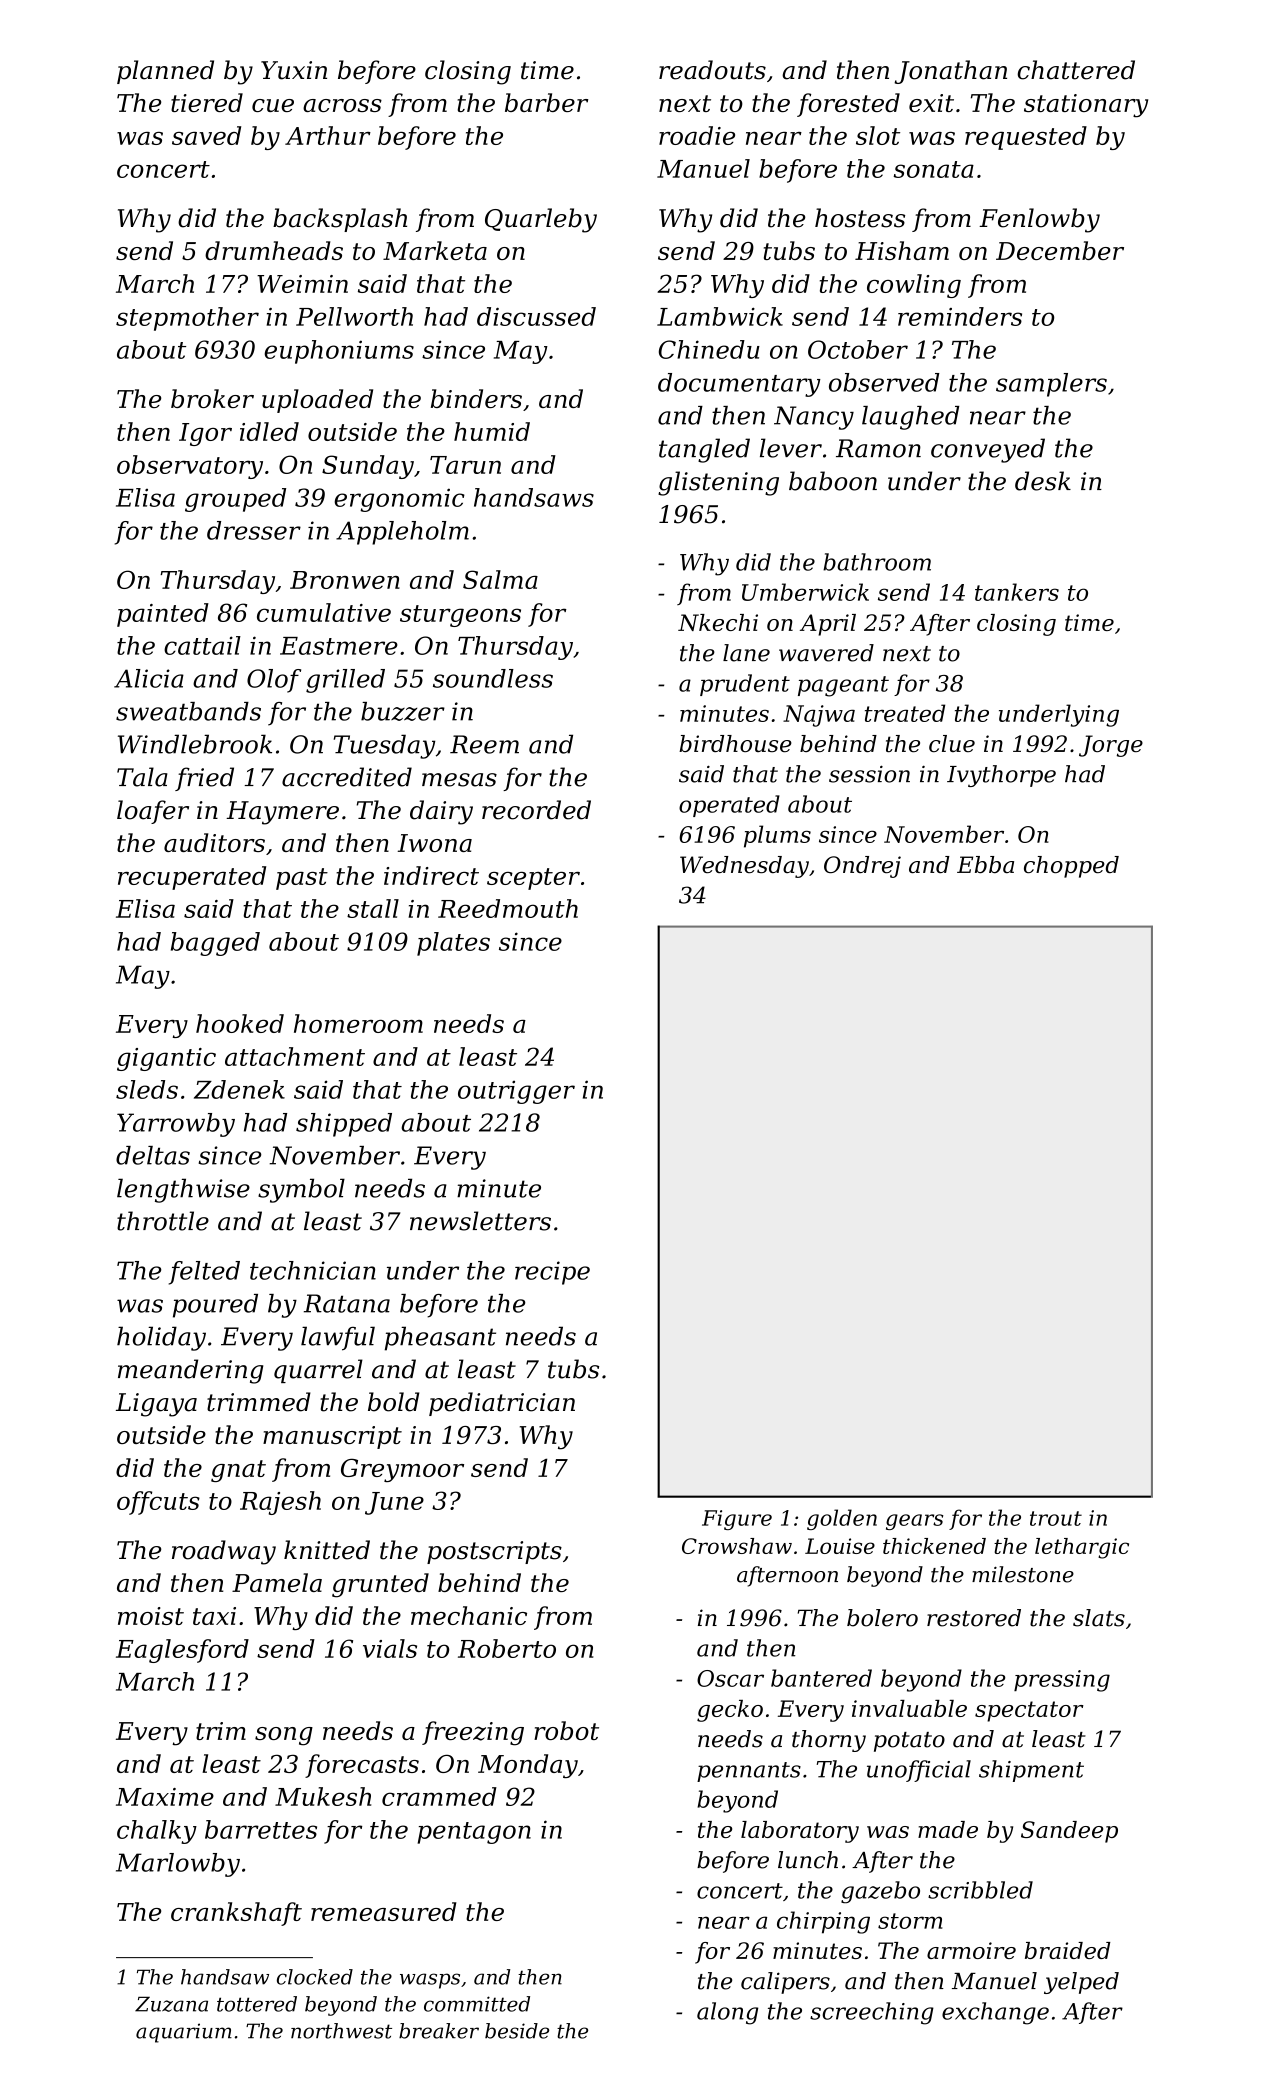 The width and height of the screenshot is (1269, 2090). Describe the element at coordinates (909, 1742) in the screenshot. I see `potato` at that location.
